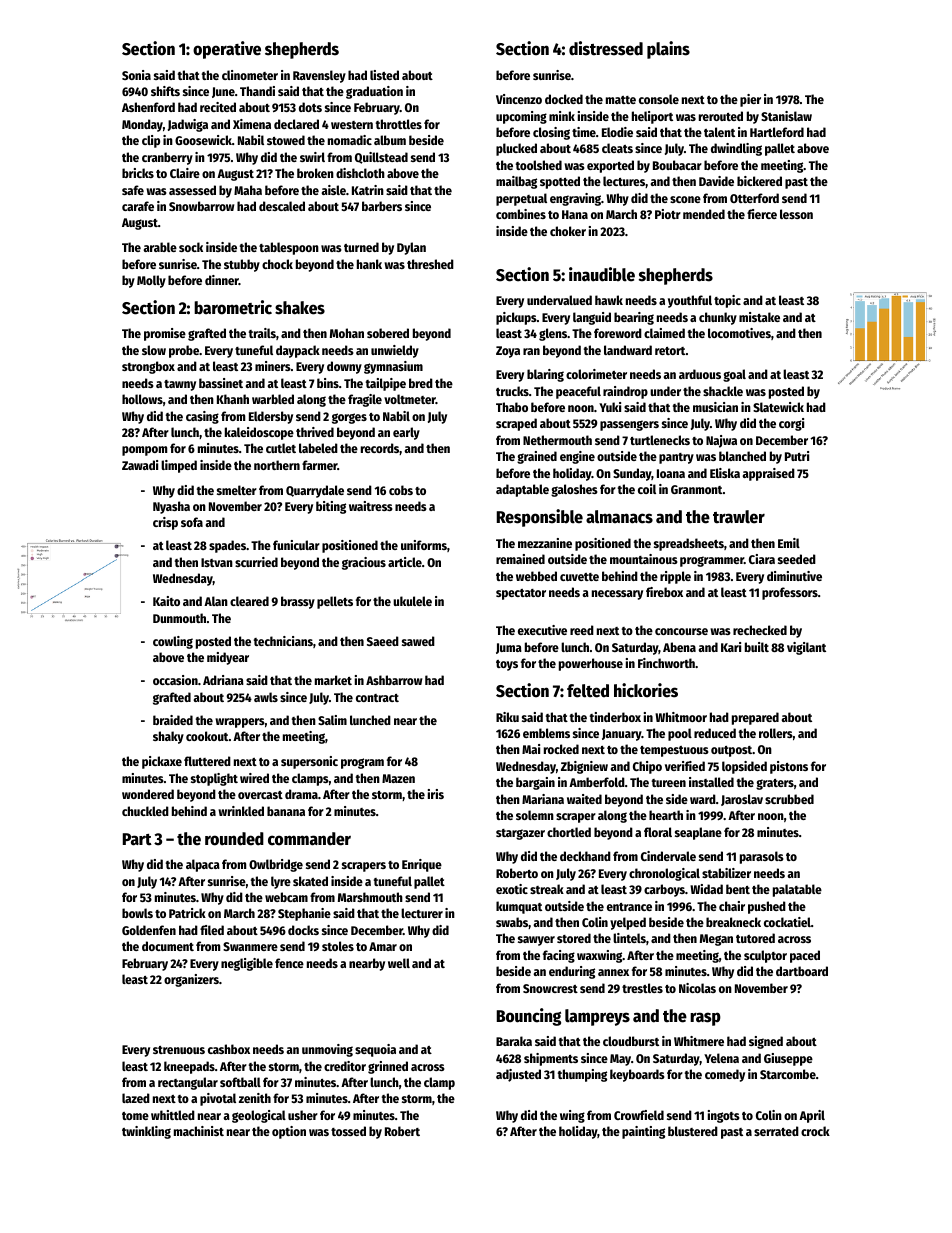 The image size is (952, 1233). Describe the element at coordinates (406, 433) in the image. I see `early` at that location.
